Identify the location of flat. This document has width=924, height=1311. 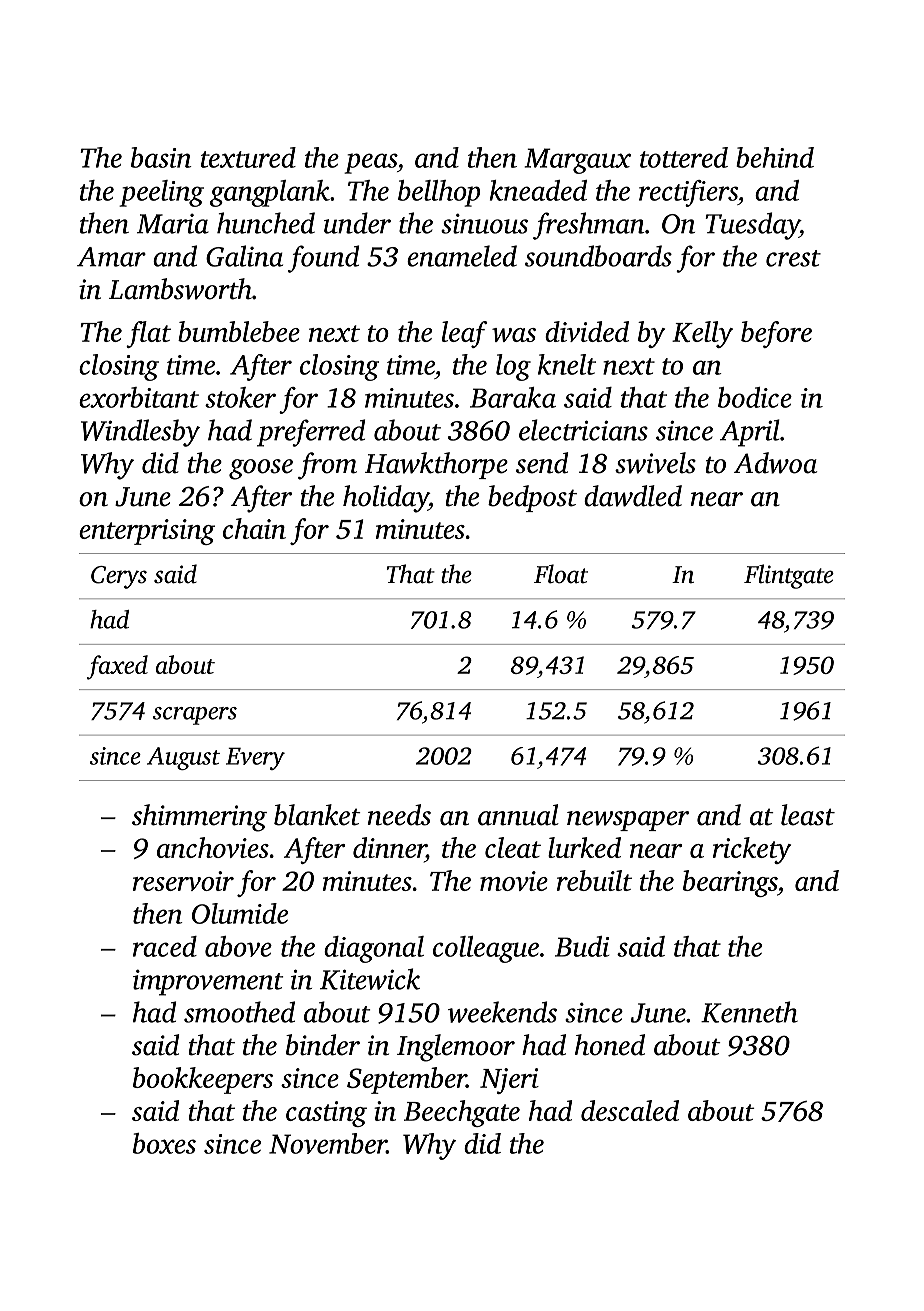
(148, 334).
